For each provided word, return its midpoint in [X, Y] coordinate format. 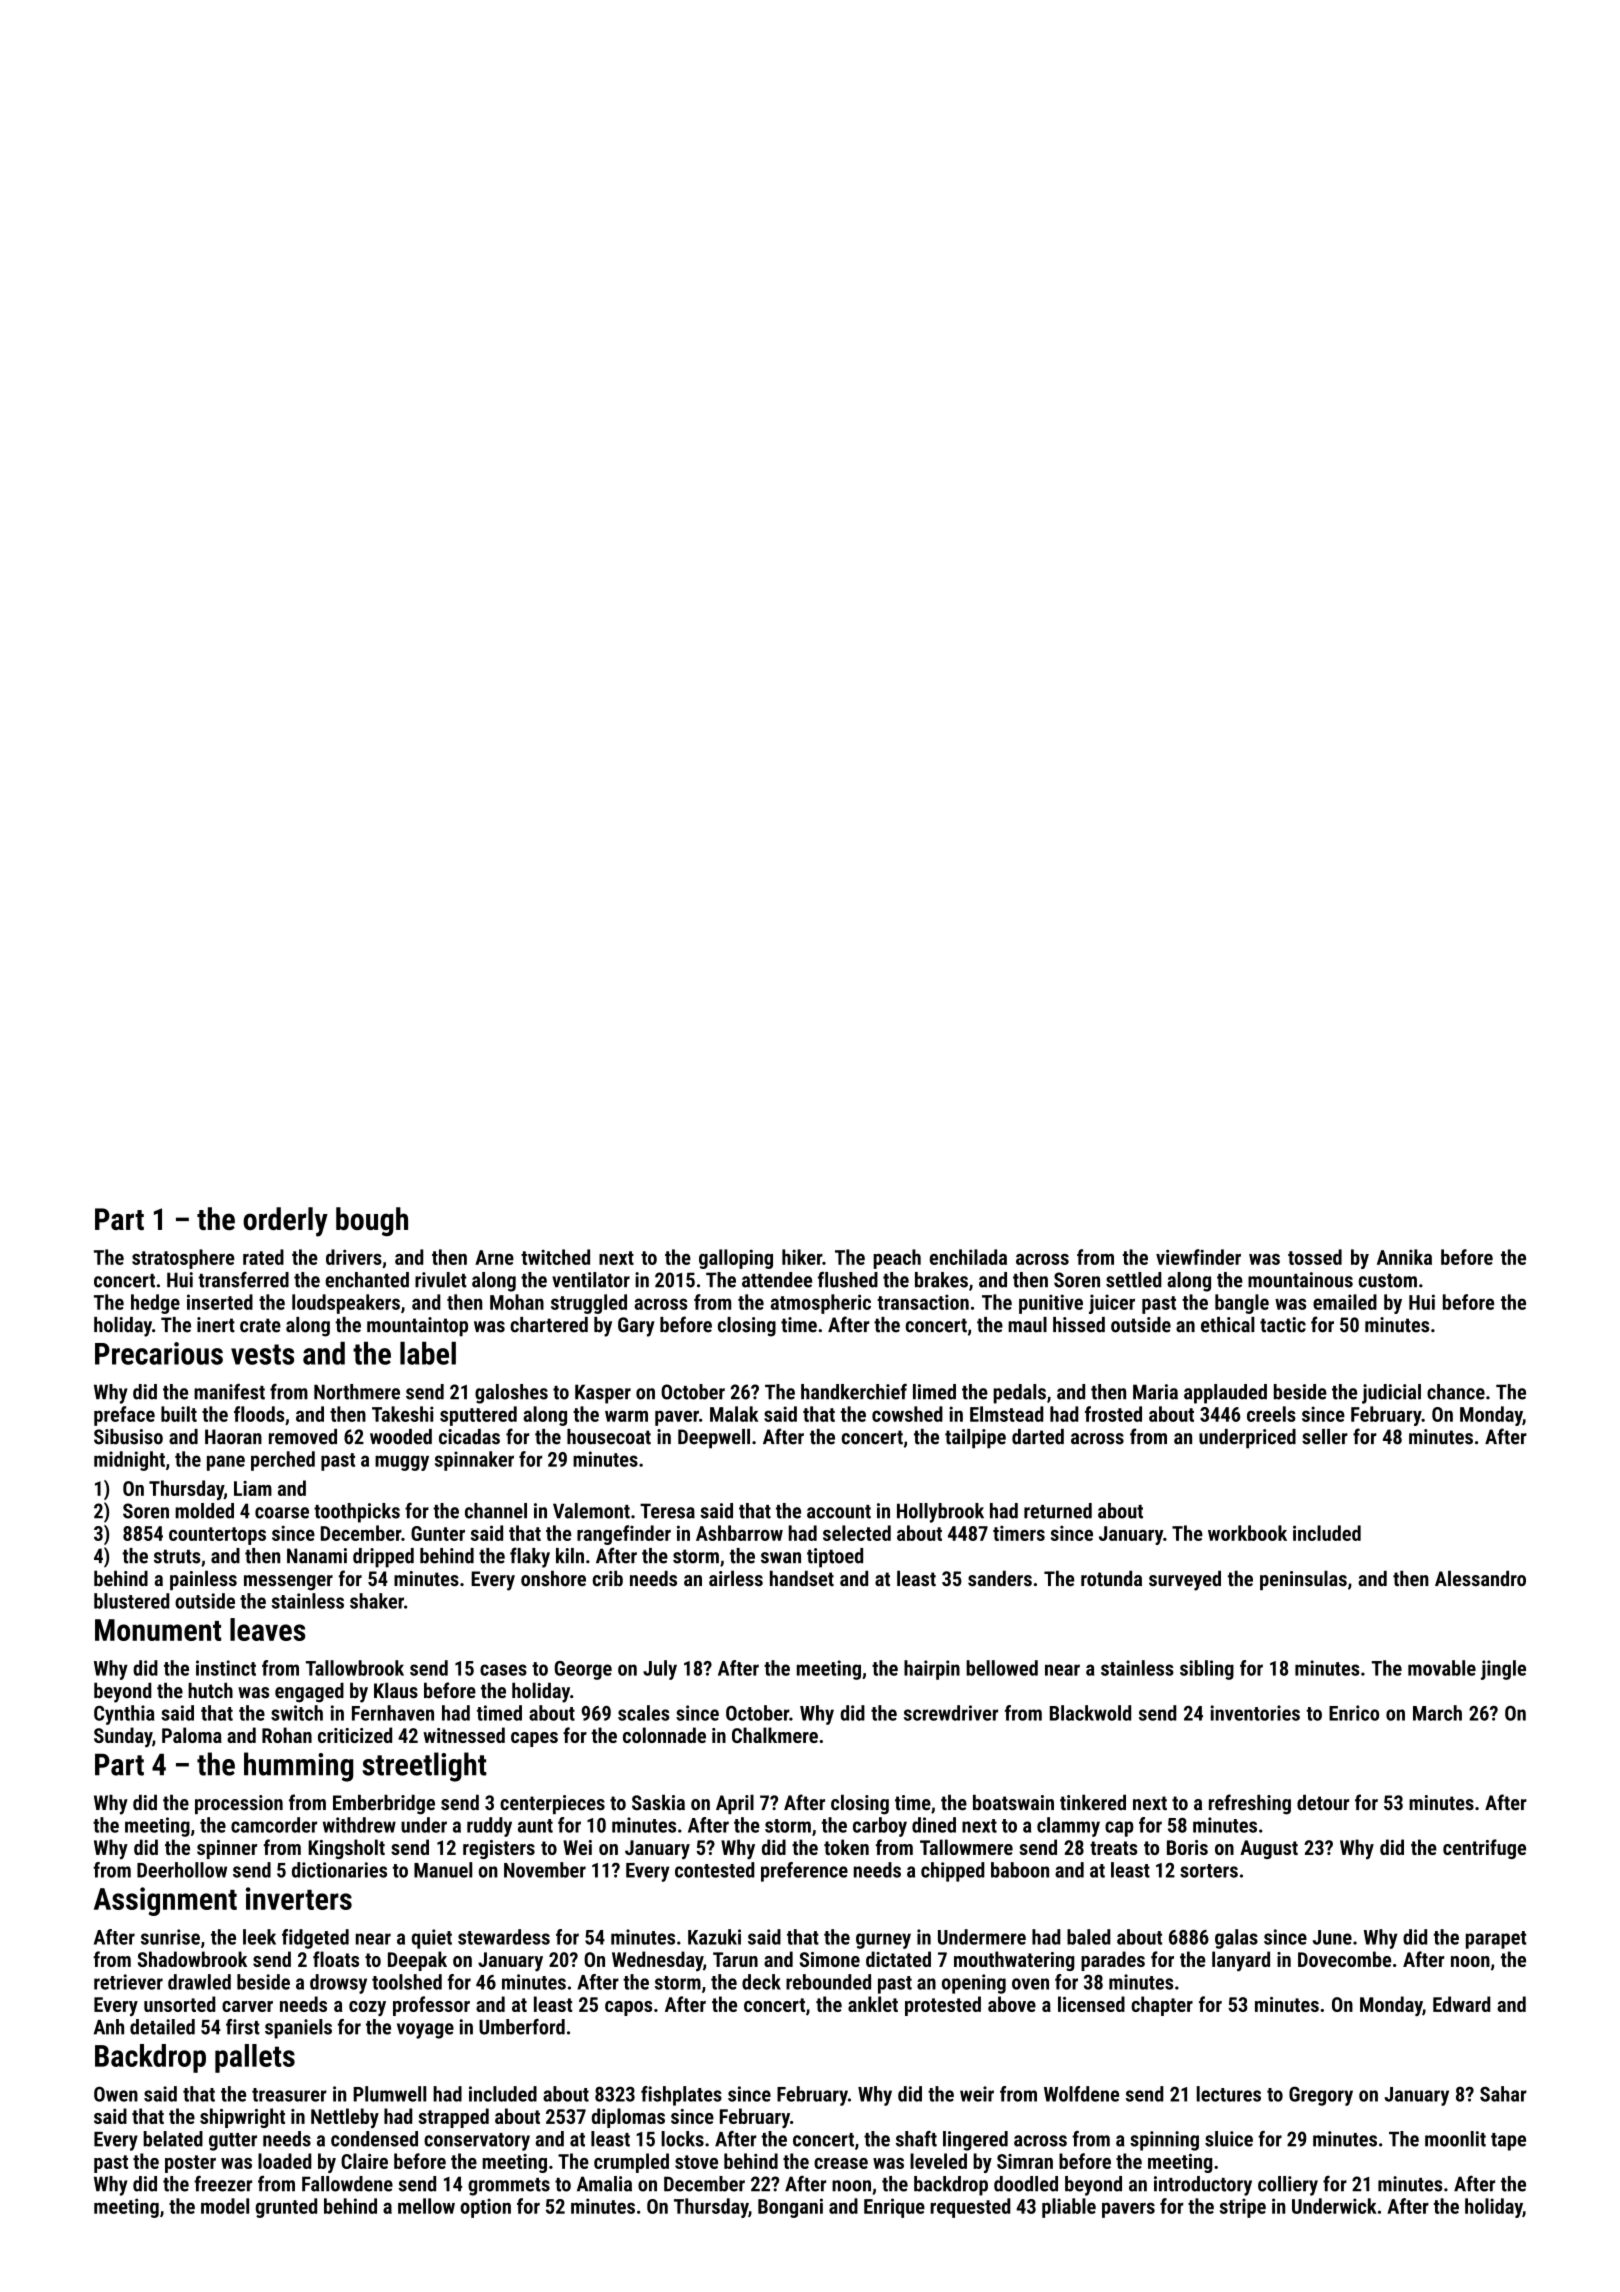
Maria [1155, 1392]
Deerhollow [182, 1870]
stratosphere [183, 1259]
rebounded [828, 1982]
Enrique [894, 2208]
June [1332, 1937]
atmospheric [820, 1304]
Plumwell [389, 2094]
